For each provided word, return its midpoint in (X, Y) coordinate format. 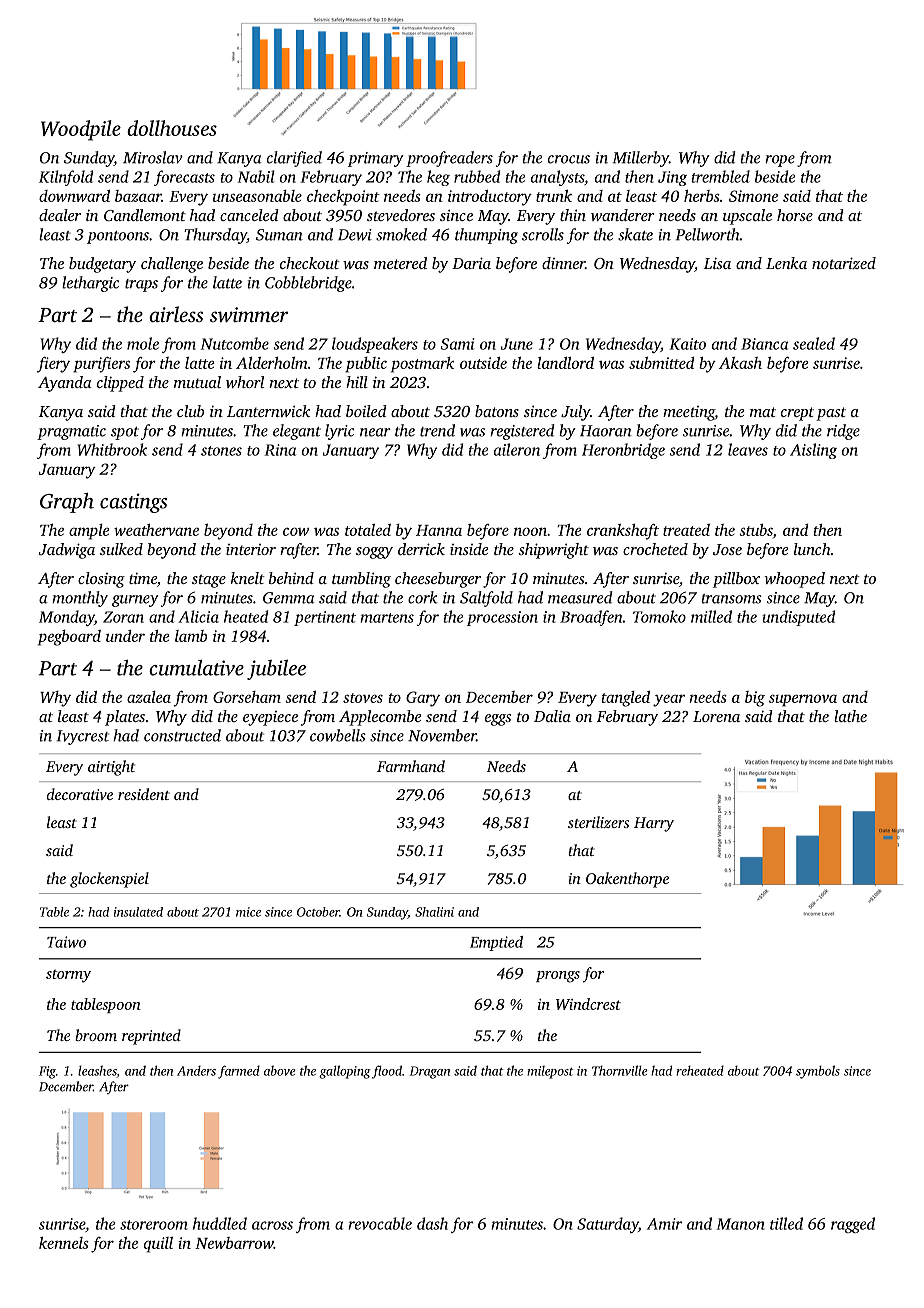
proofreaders (449, 159)
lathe (850, 716)
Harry (654, 824)
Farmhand (411, 766)
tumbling (361, 580)
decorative (80, 794)
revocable (380, 1223)
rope (780, 161)
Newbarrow (234, 1243)
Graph (67, 503)
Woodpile (81, 130)
